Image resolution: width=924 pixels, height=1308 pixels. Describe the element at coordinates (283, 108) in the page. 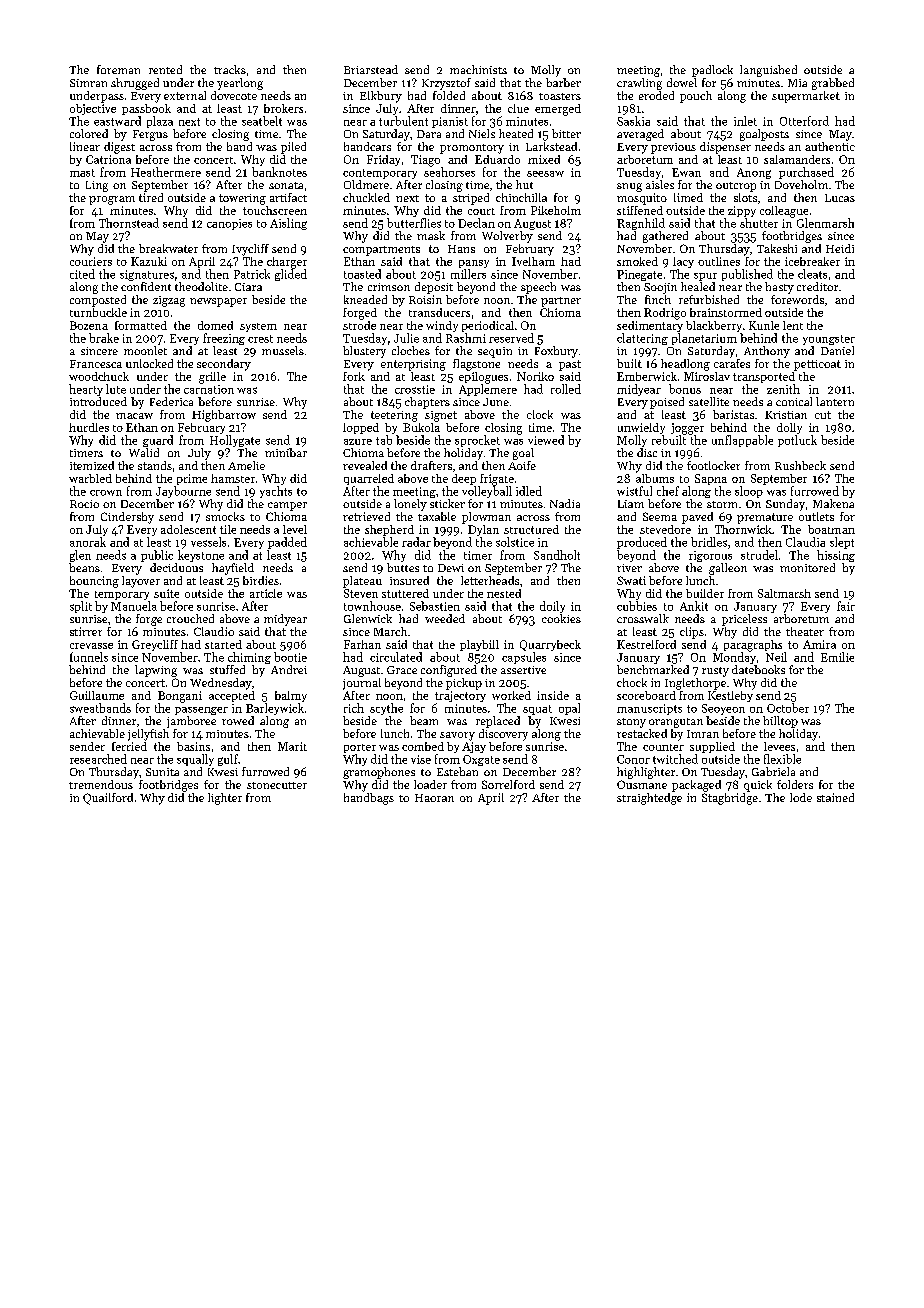

I see `brokers` at that location.
